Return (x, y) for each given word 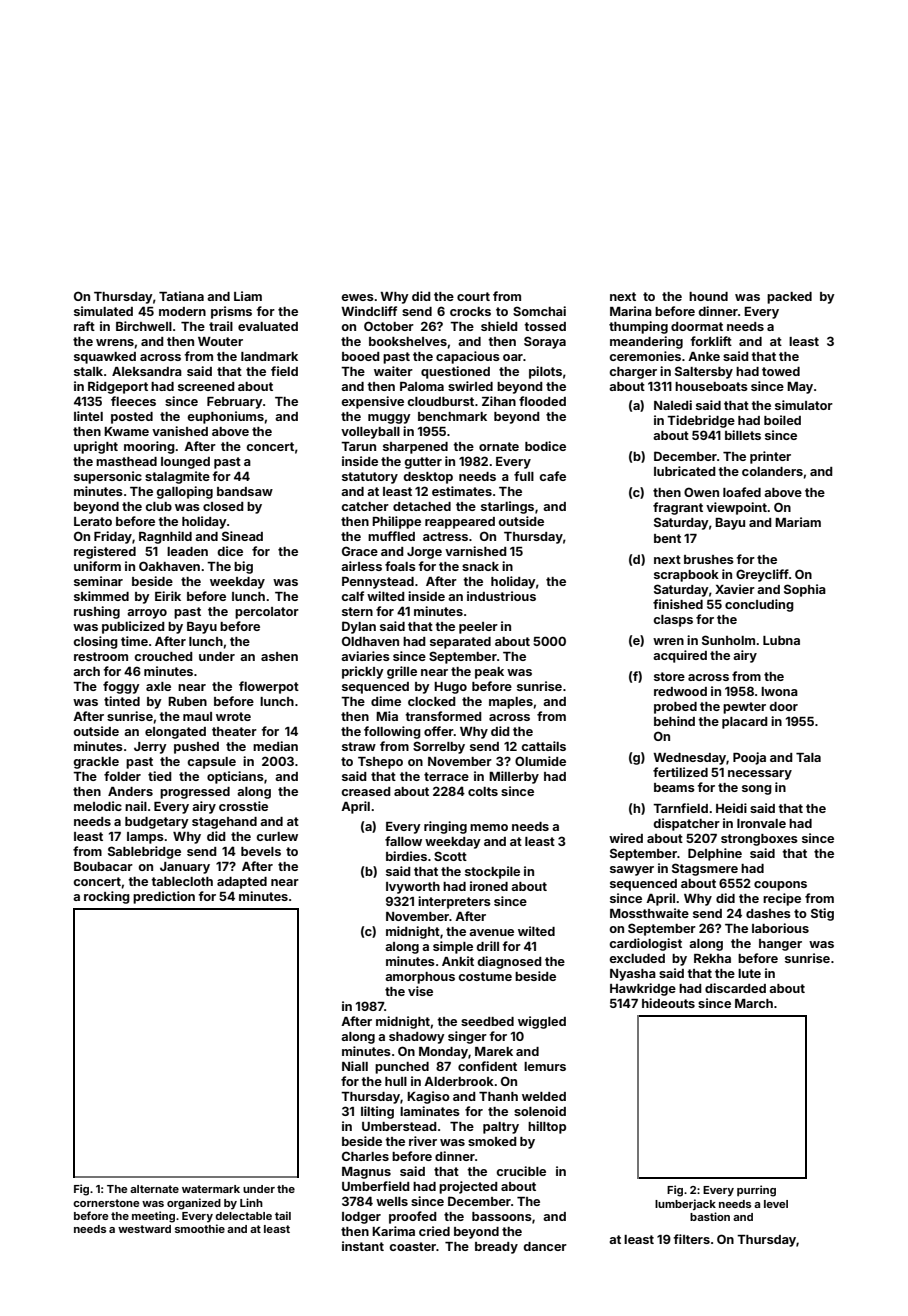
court (473, 296)
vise (420, 991)
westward (144, 1229)
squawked (105, 358)
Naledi (673, 405)
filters (691, 1239)
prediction (164, 897)
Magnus (366, 1173)
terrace (446, 776)
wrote (233, 716)
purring (756, 1191)
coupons (780, 886)
